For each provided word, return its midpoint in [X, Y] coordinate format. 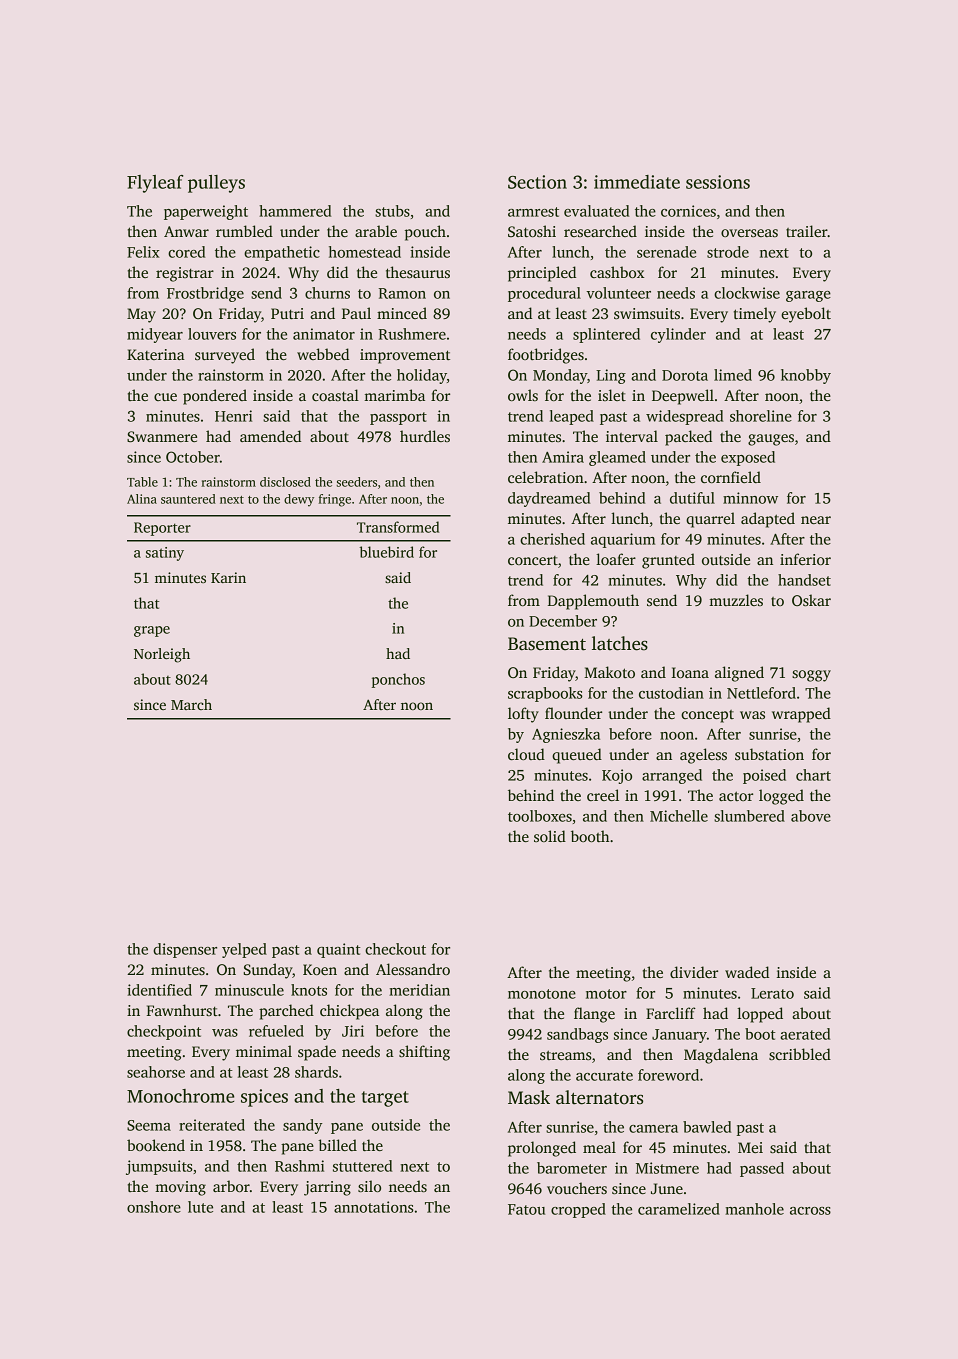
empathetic [282, 253]
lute [200, 1207]
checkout [395, 949]
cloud [526, 754]
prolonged [542, 1149]
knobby [806, 376]
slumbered [749, 816]
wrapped [801, 715]
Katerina [156, 354]
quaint [339, 950]
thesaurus [418, 272]
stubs [392, 211]
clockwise [747, 293]
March [191, 704]
